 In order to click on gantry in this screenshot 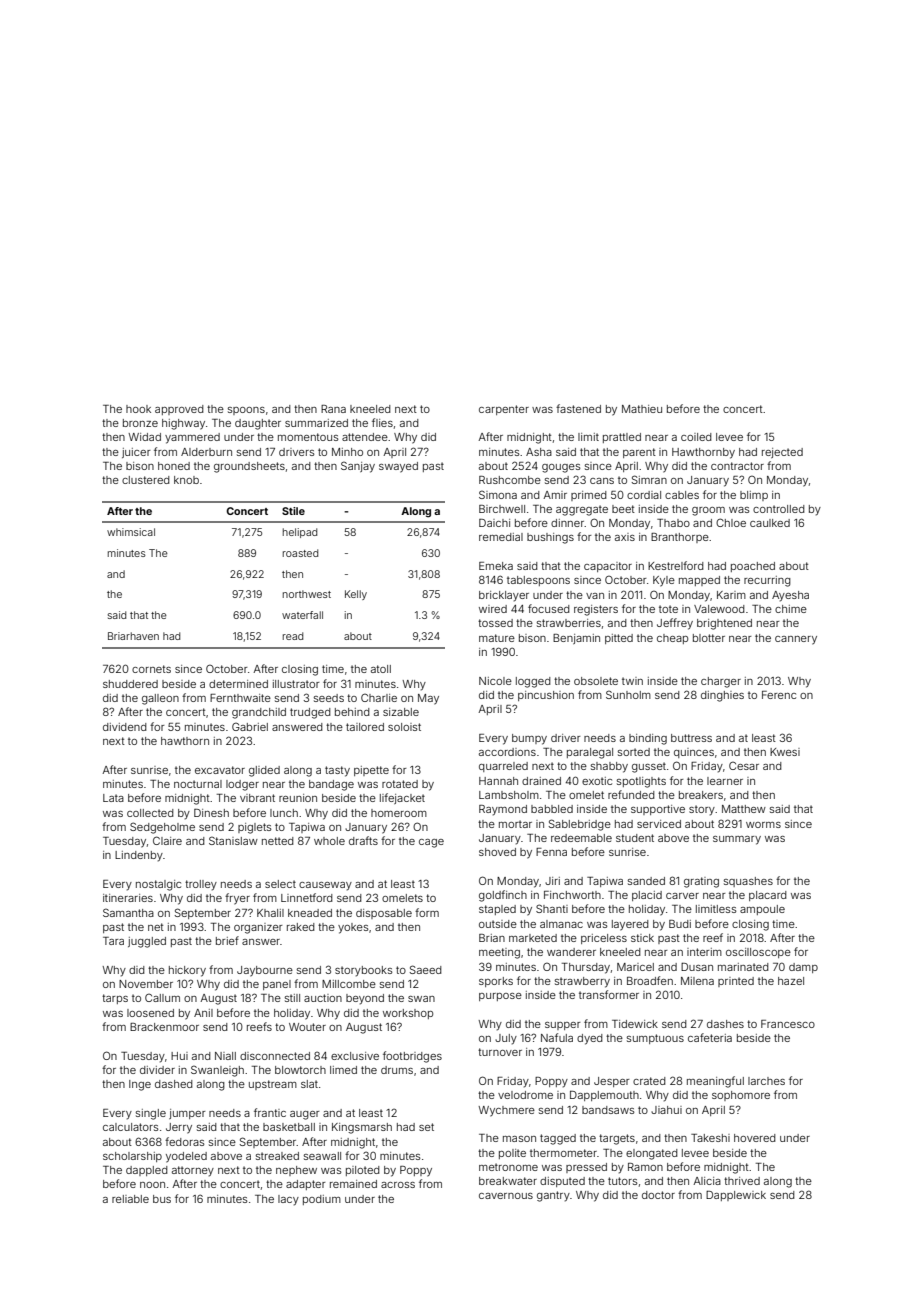, I will do `click(553, 1196)`.
